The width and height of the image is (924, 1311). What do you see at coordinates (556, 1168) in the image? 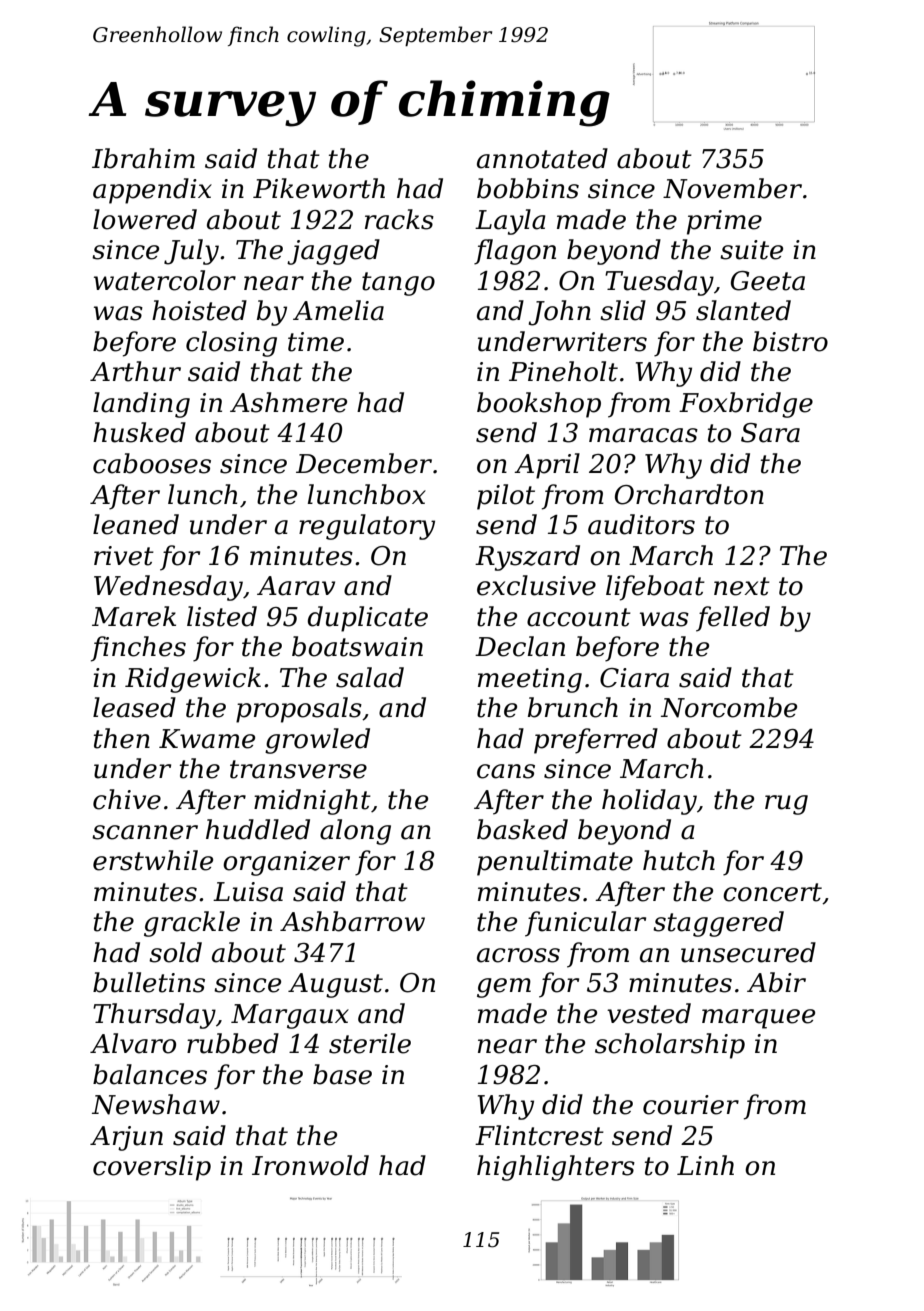
I see `highlighters` at bounding box center [556, 1168].
